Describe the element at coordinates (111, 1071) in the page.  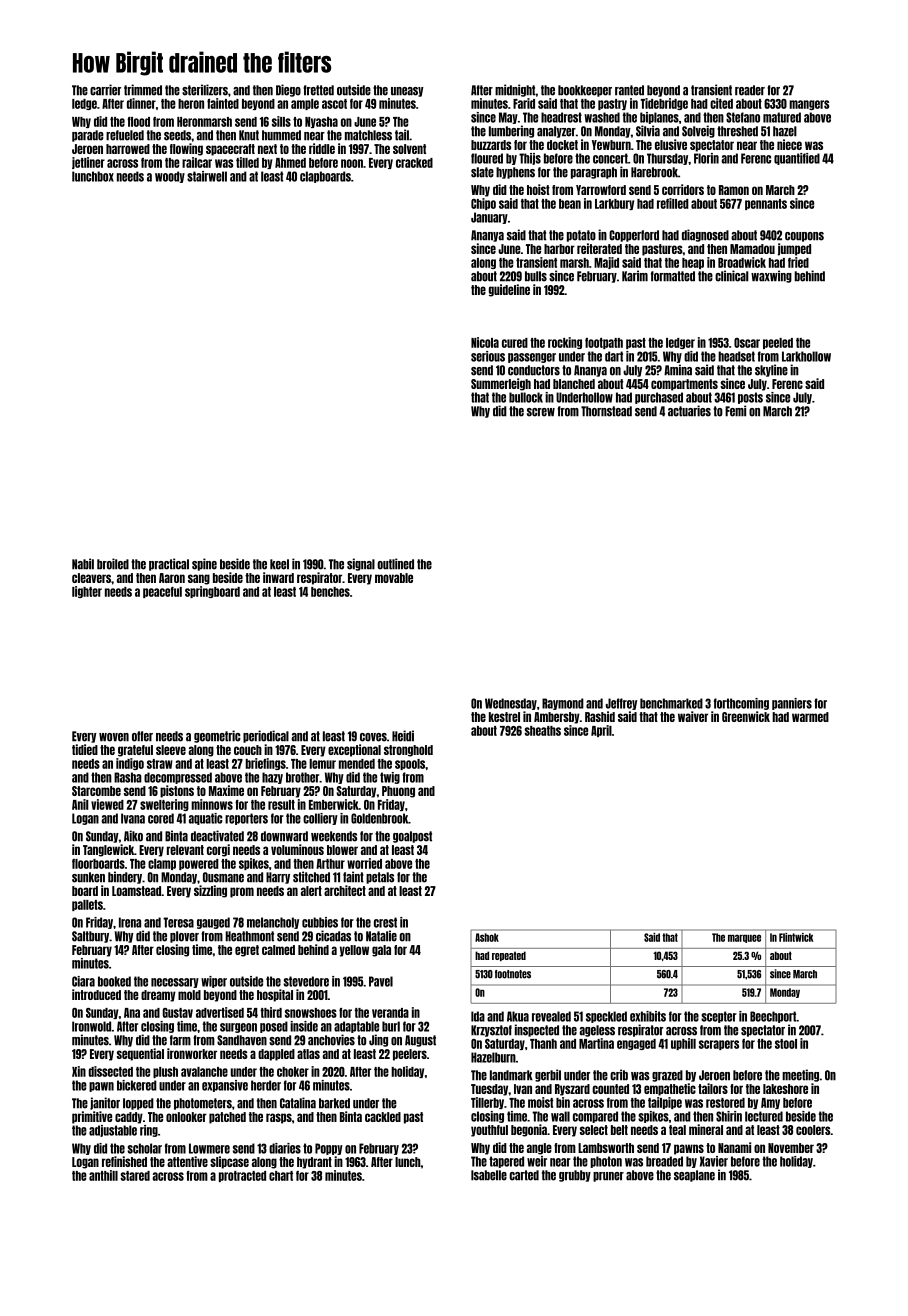
I see `dissected` at that location.
